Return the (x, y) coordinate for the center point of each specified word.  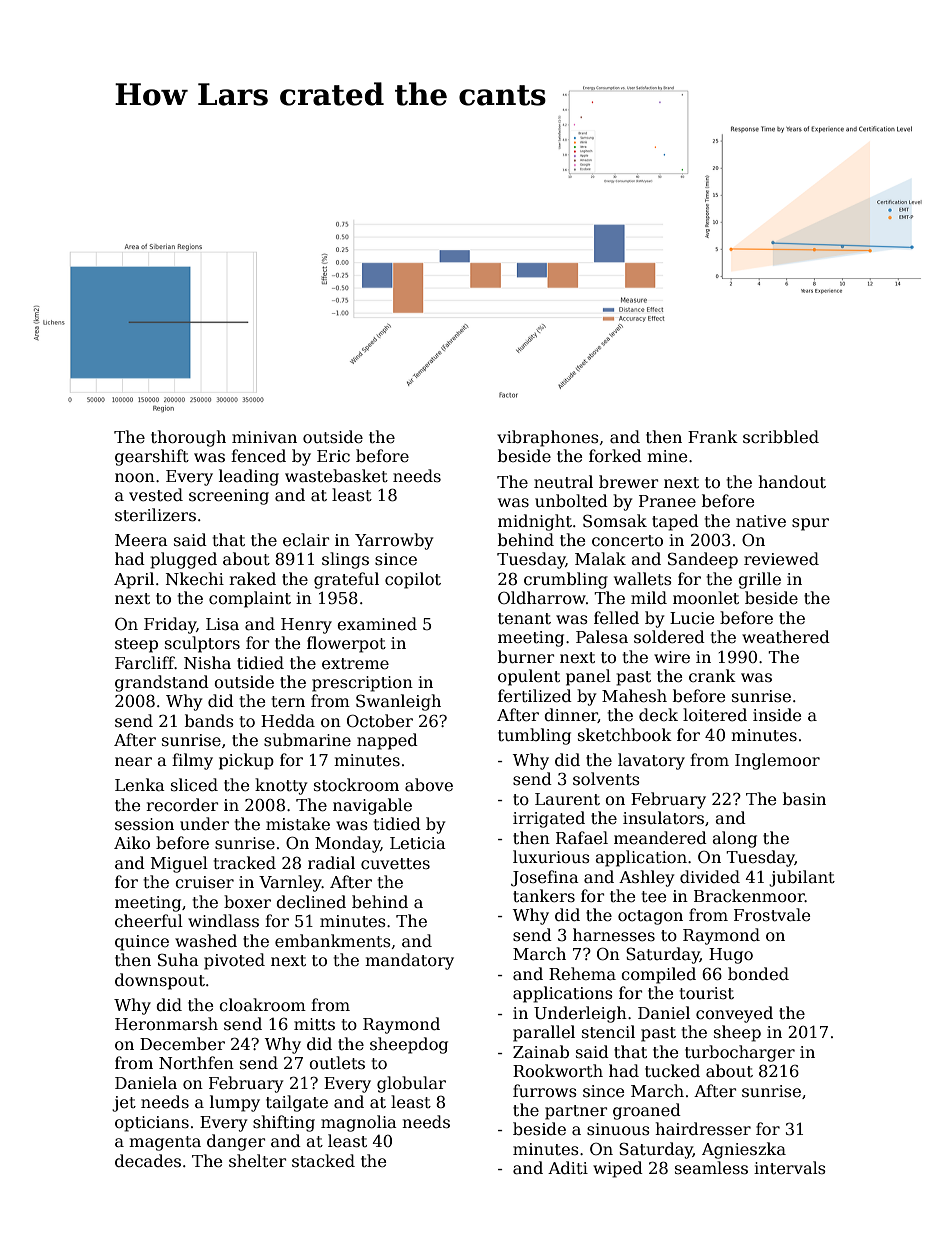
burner (526, 657)
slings (345, 560)
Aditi (568, 1167)
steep (136, 645)
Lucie (692, 618)
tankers (544, 896)
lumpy (235, 1103)
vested (156, 495)
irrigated (549, 819)
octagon (650, 917)
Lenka (140, 784)
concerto (627, 541)
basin (804, 799)
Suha (178, 960)
